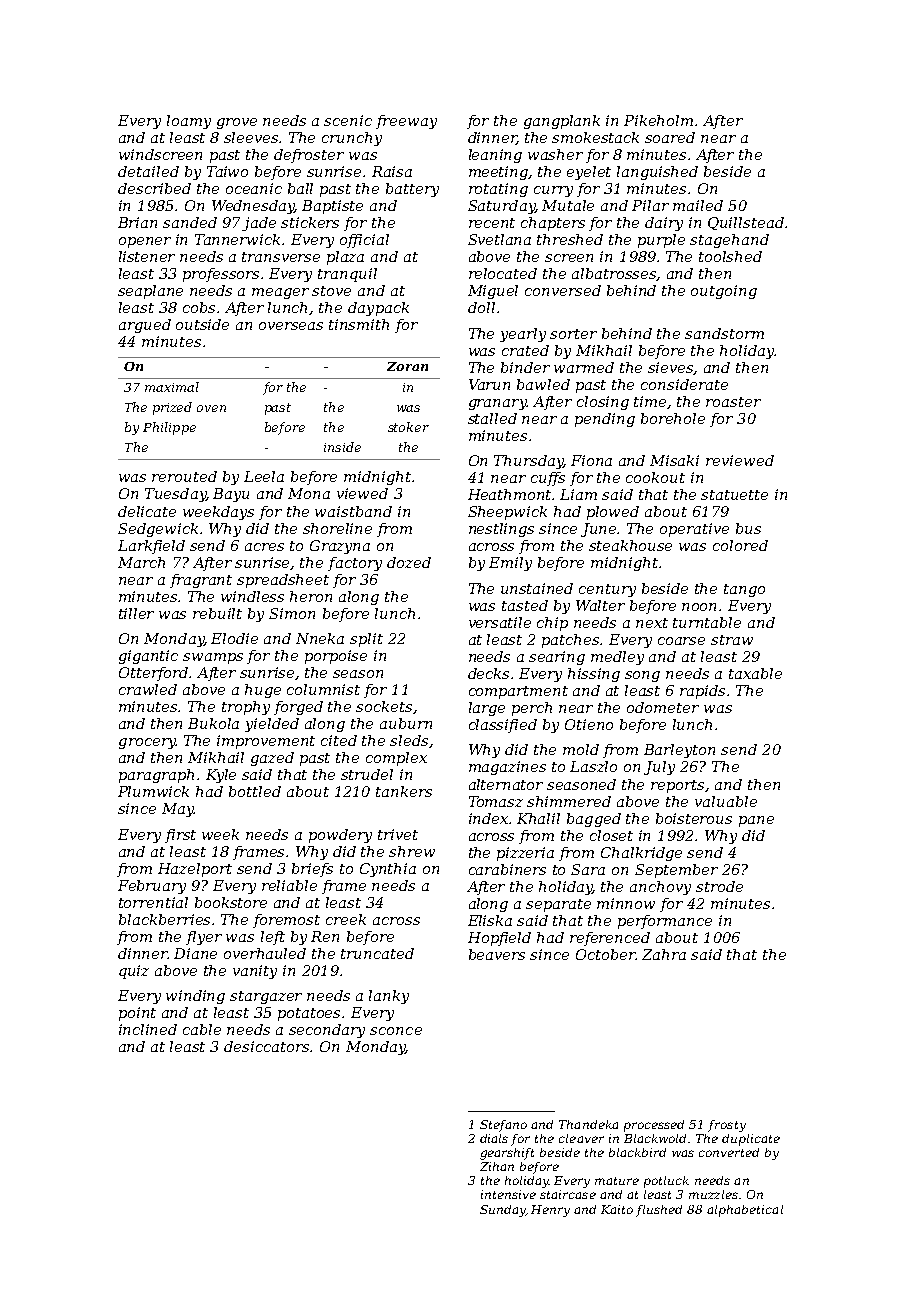 This screenshot has width=908, height=1316. I want to click on heron, so click(311, 596).
